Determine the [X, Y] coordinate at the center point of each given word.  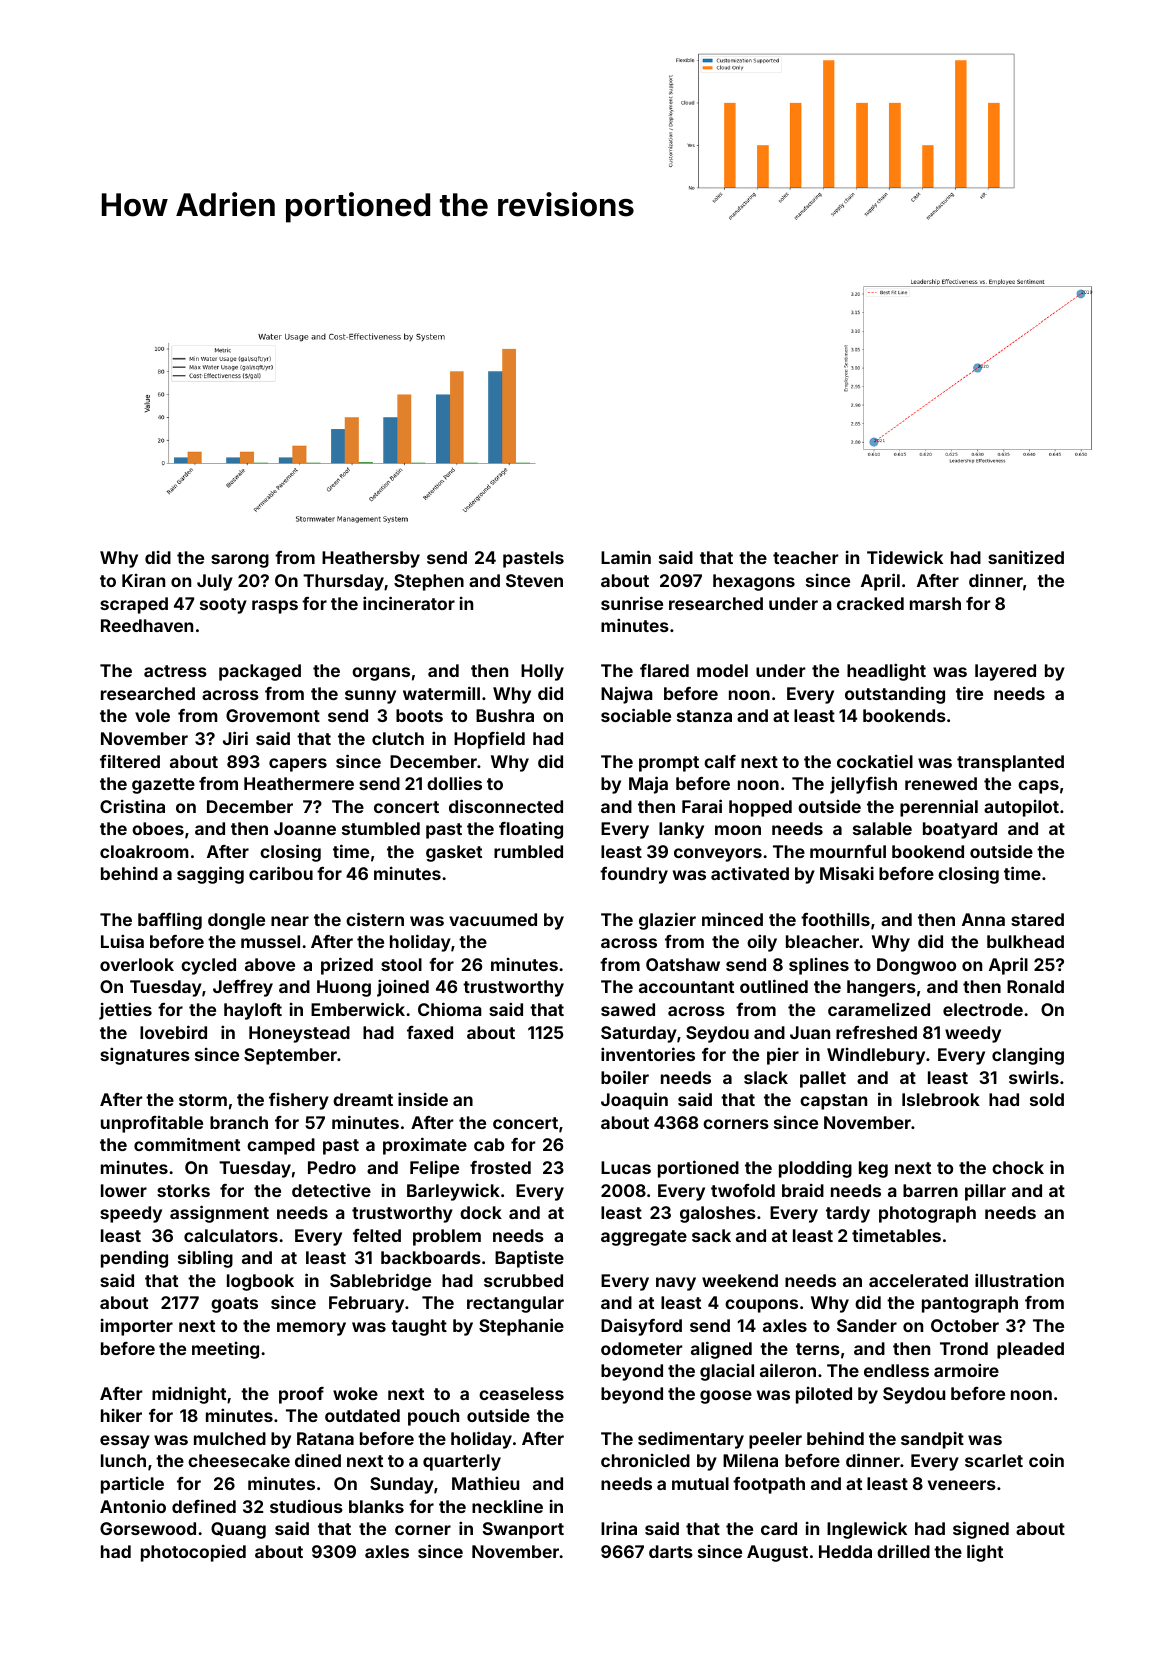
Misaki [847, 873]
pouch [433, 1417]
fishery [299, 1101]
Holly [542, 672]
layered [1005, 672]
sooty [223, 606]
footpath [769, 1485]
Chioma [450, 1009]
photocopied [193, 1553]
